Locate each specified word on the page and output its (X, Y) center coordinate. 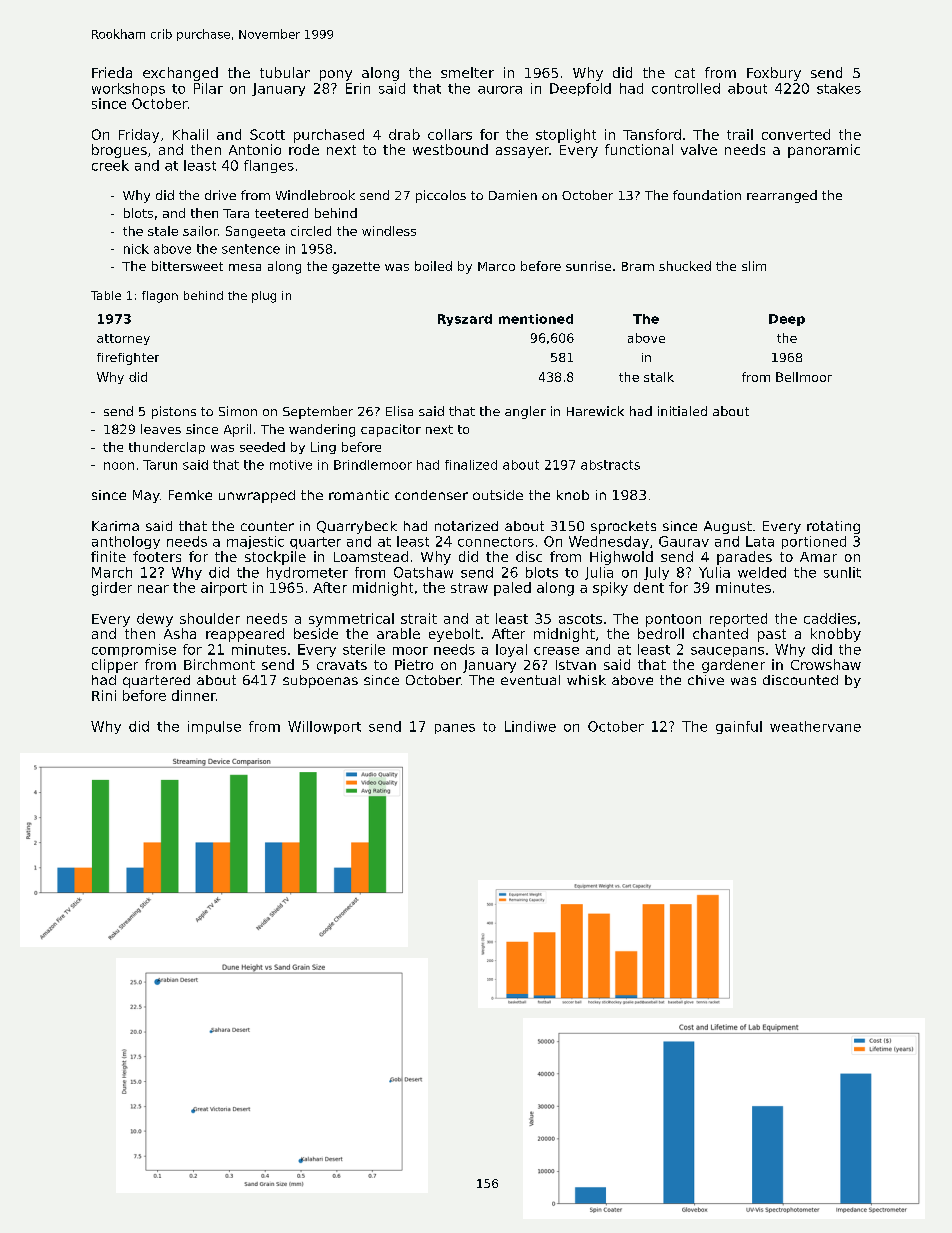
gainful (739, 727)
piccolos (441, 196)
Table (106, 295)
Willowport (324, 727)
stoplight (566, 136)
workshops (128, 89)
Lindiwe (530, 726)
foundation (707, 195)
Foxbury (774, 74)
